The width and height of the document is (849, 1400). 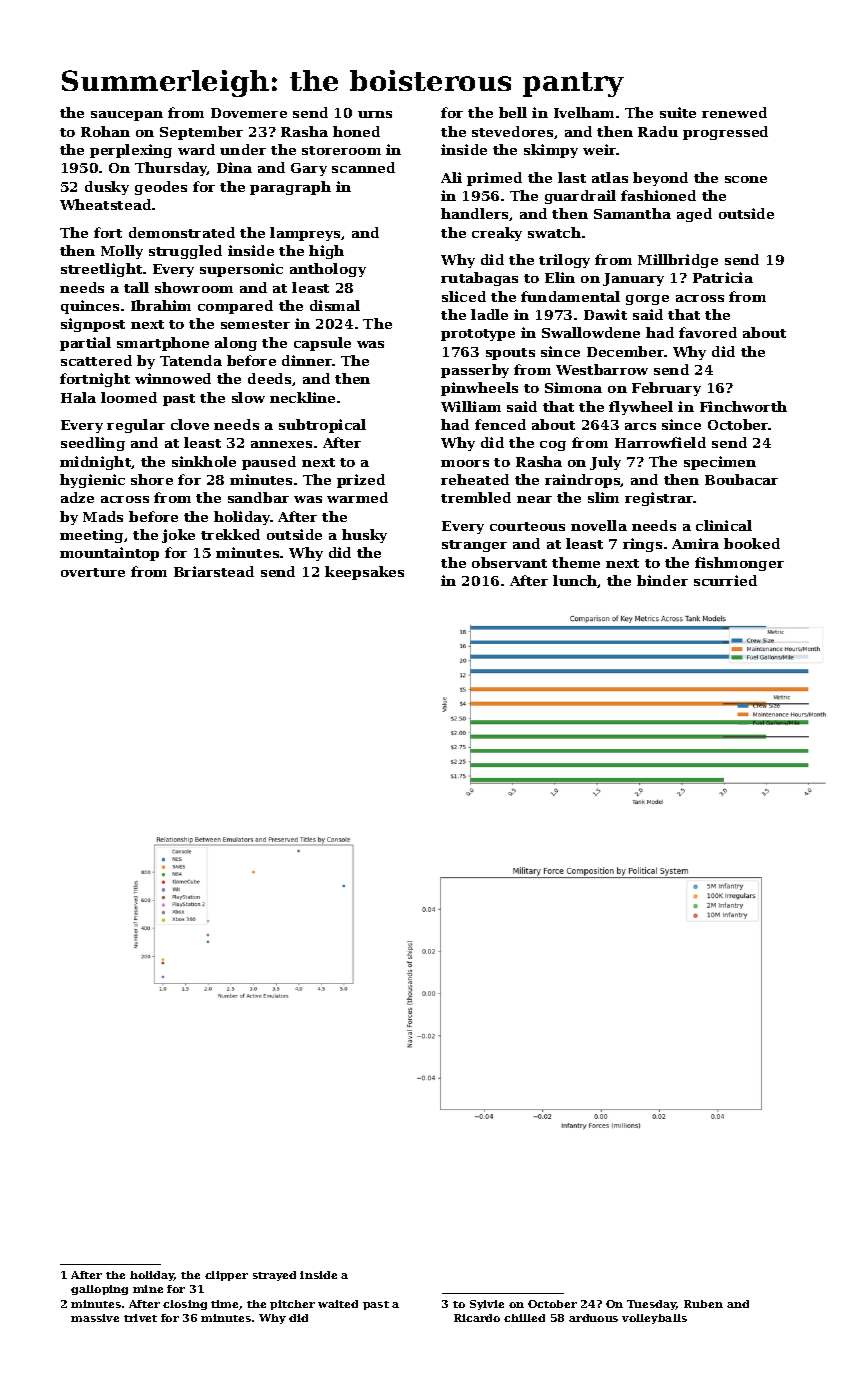 What do you see at coordinates (476, 497) in the document?
I see `trembled` at bounding box center [476, 497].
